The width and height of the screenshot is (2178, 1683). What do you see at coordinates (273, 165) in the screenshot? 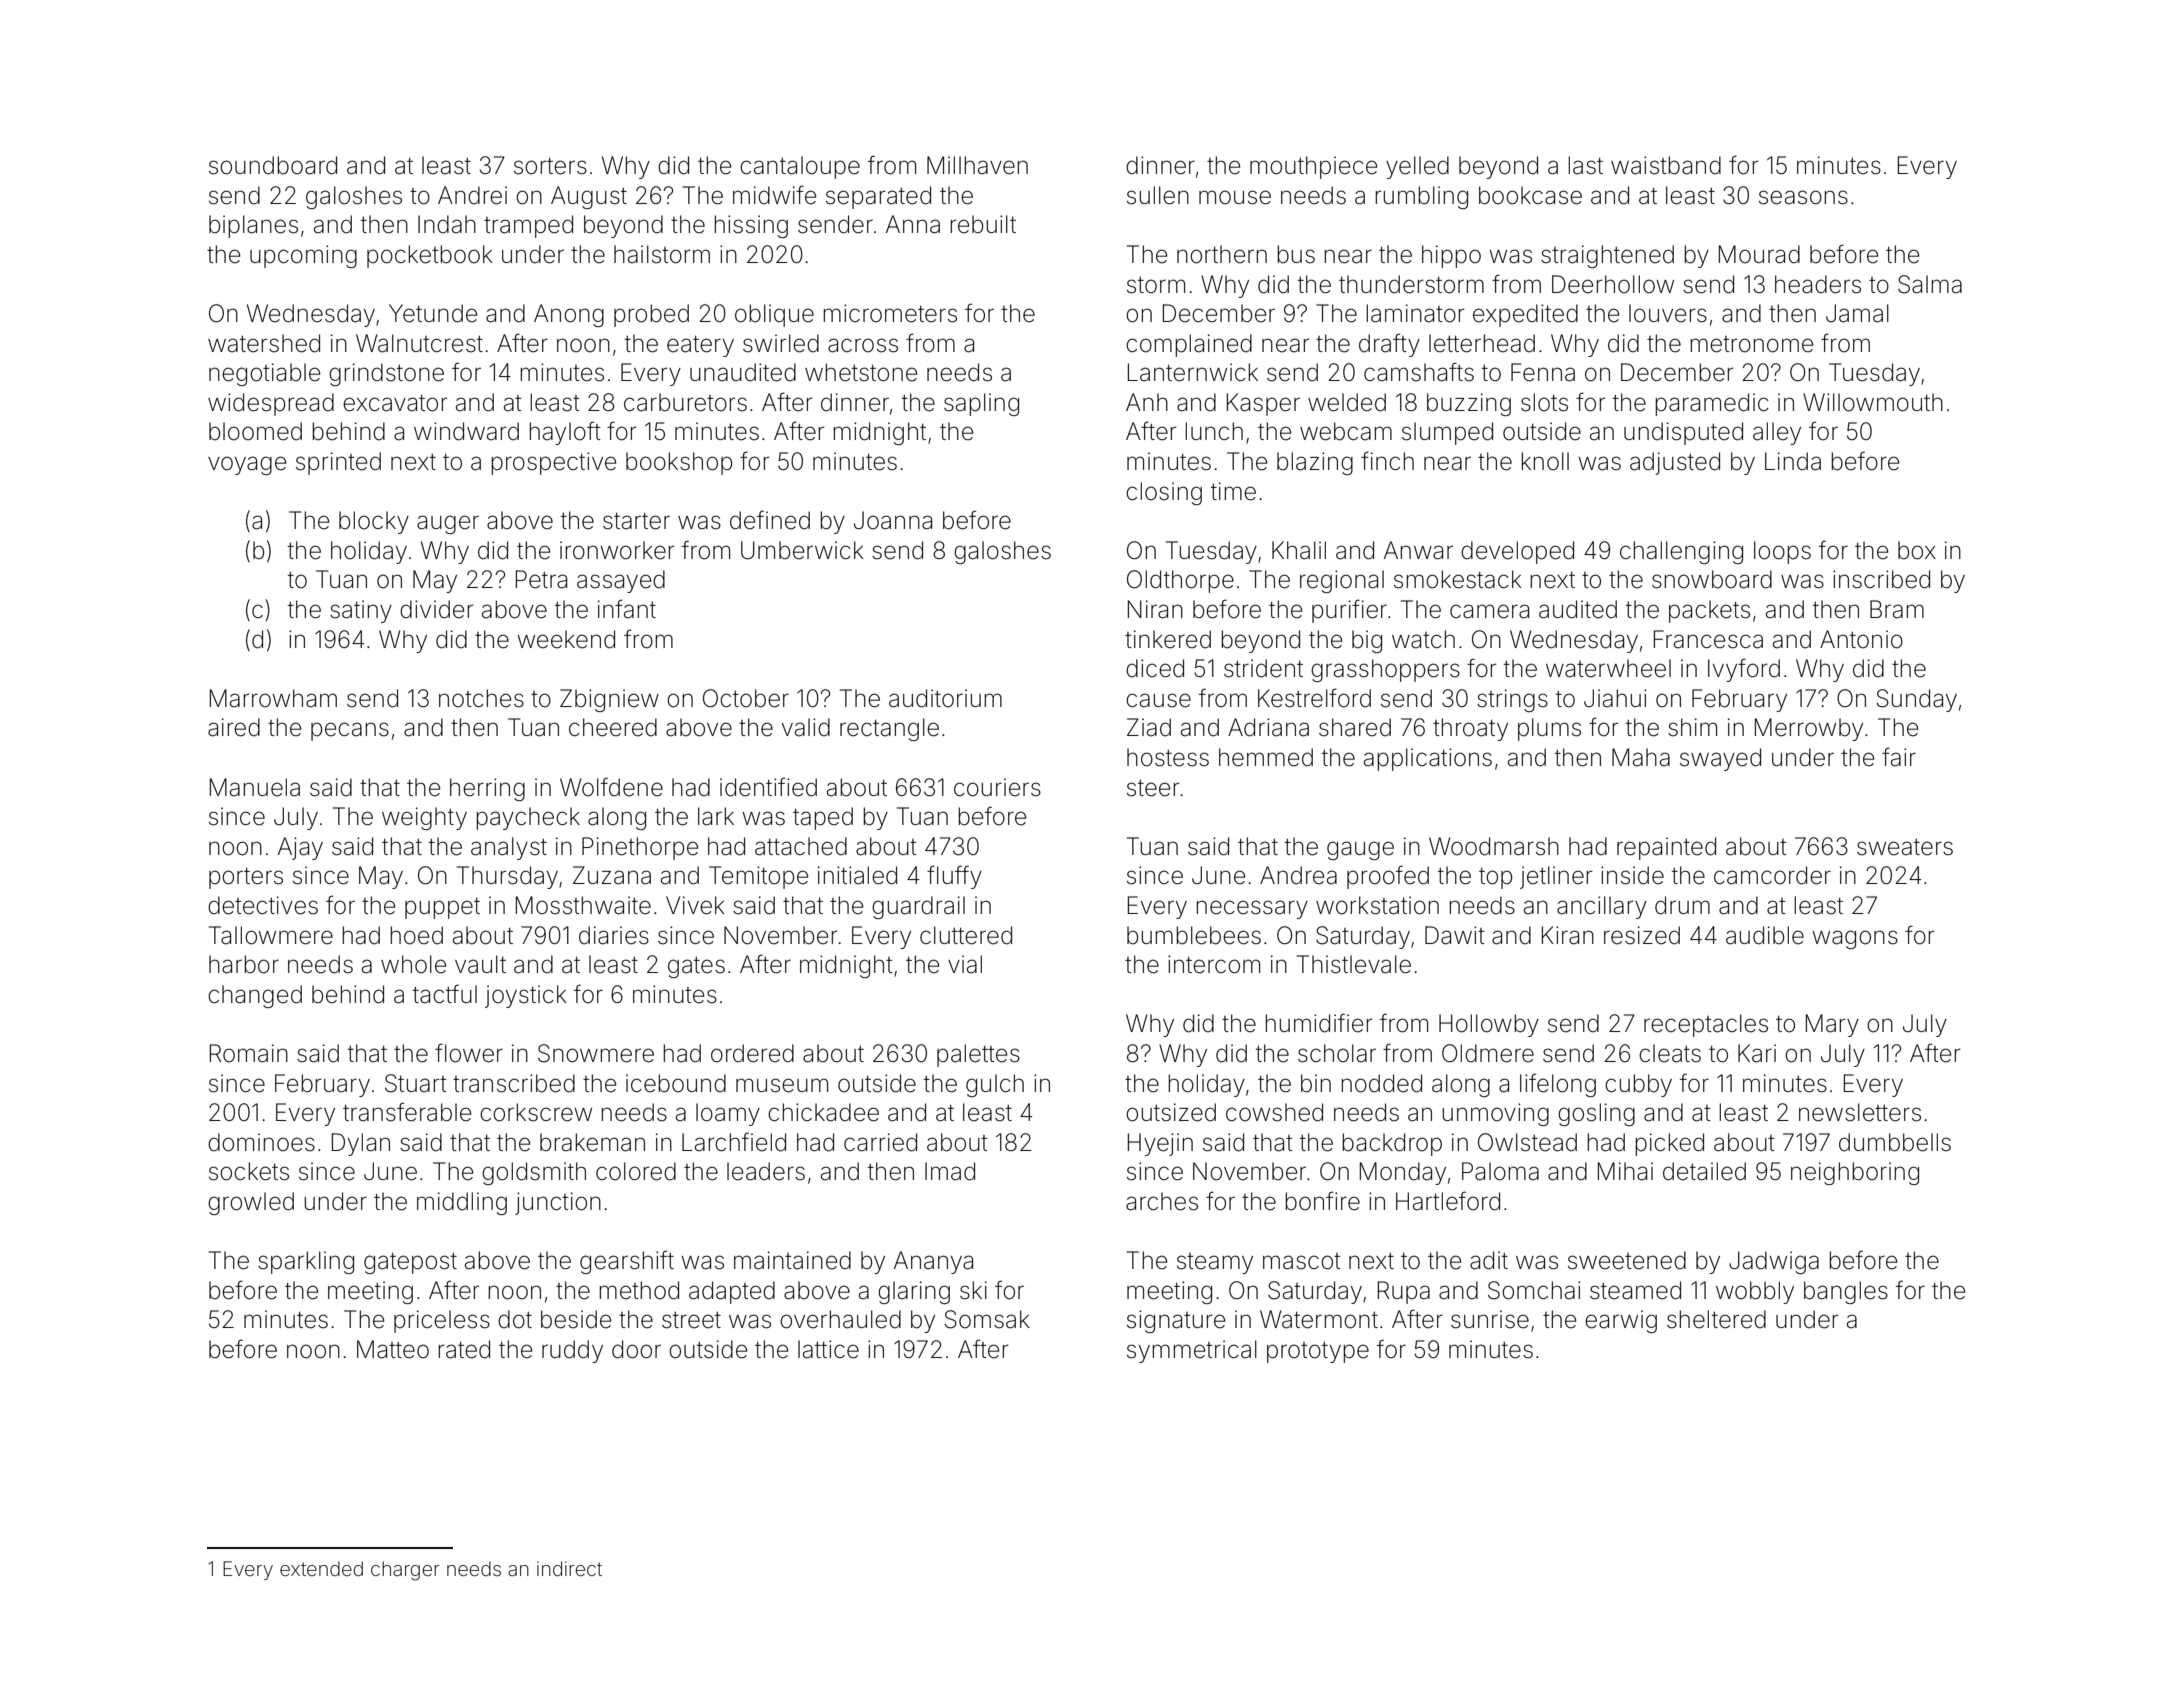
I see `soundboard` at bounding box center [273, 165].
